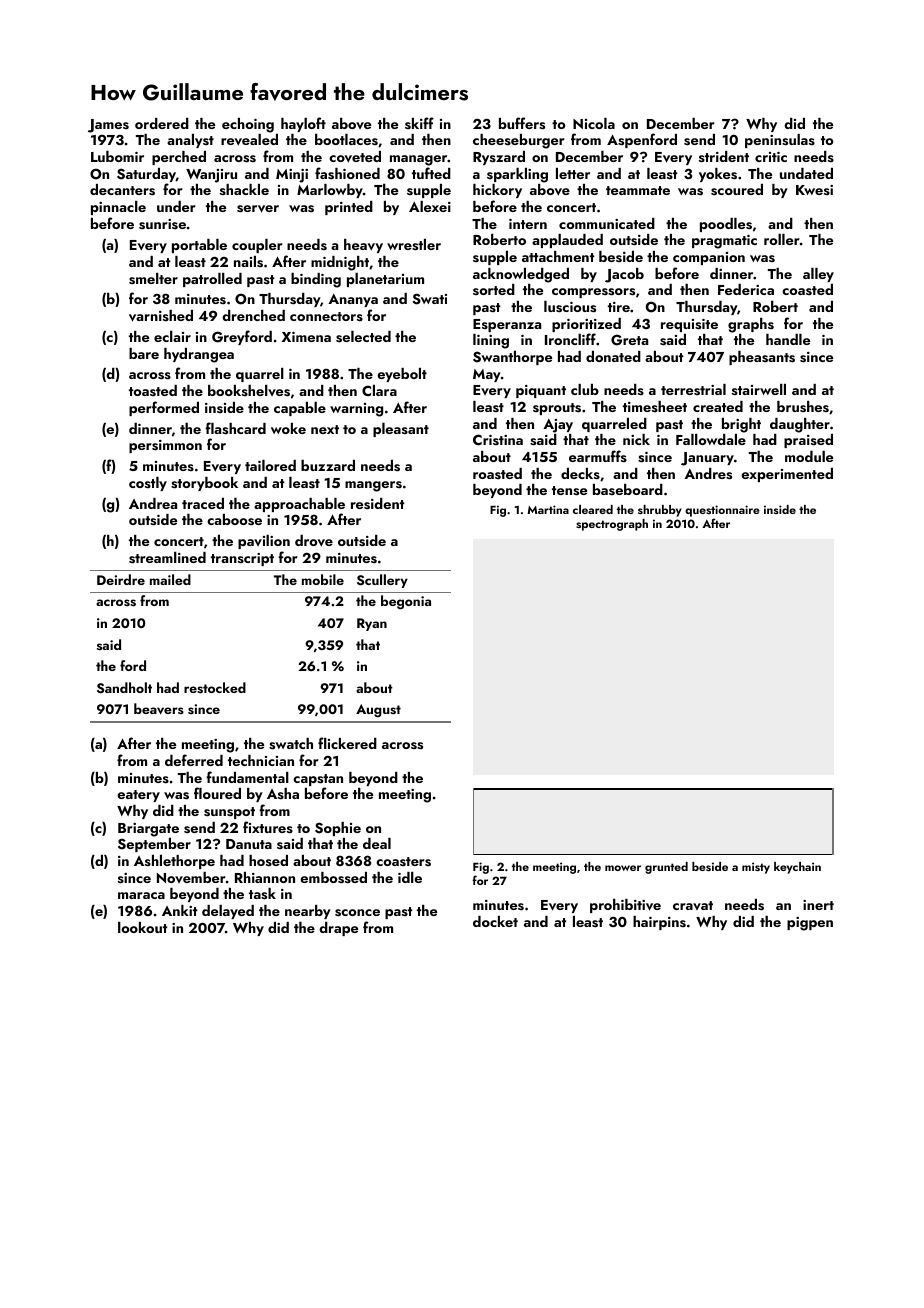  Describe the element at coordinates (124, 688) in the screenshot. I see `Sandholt` at that location.
